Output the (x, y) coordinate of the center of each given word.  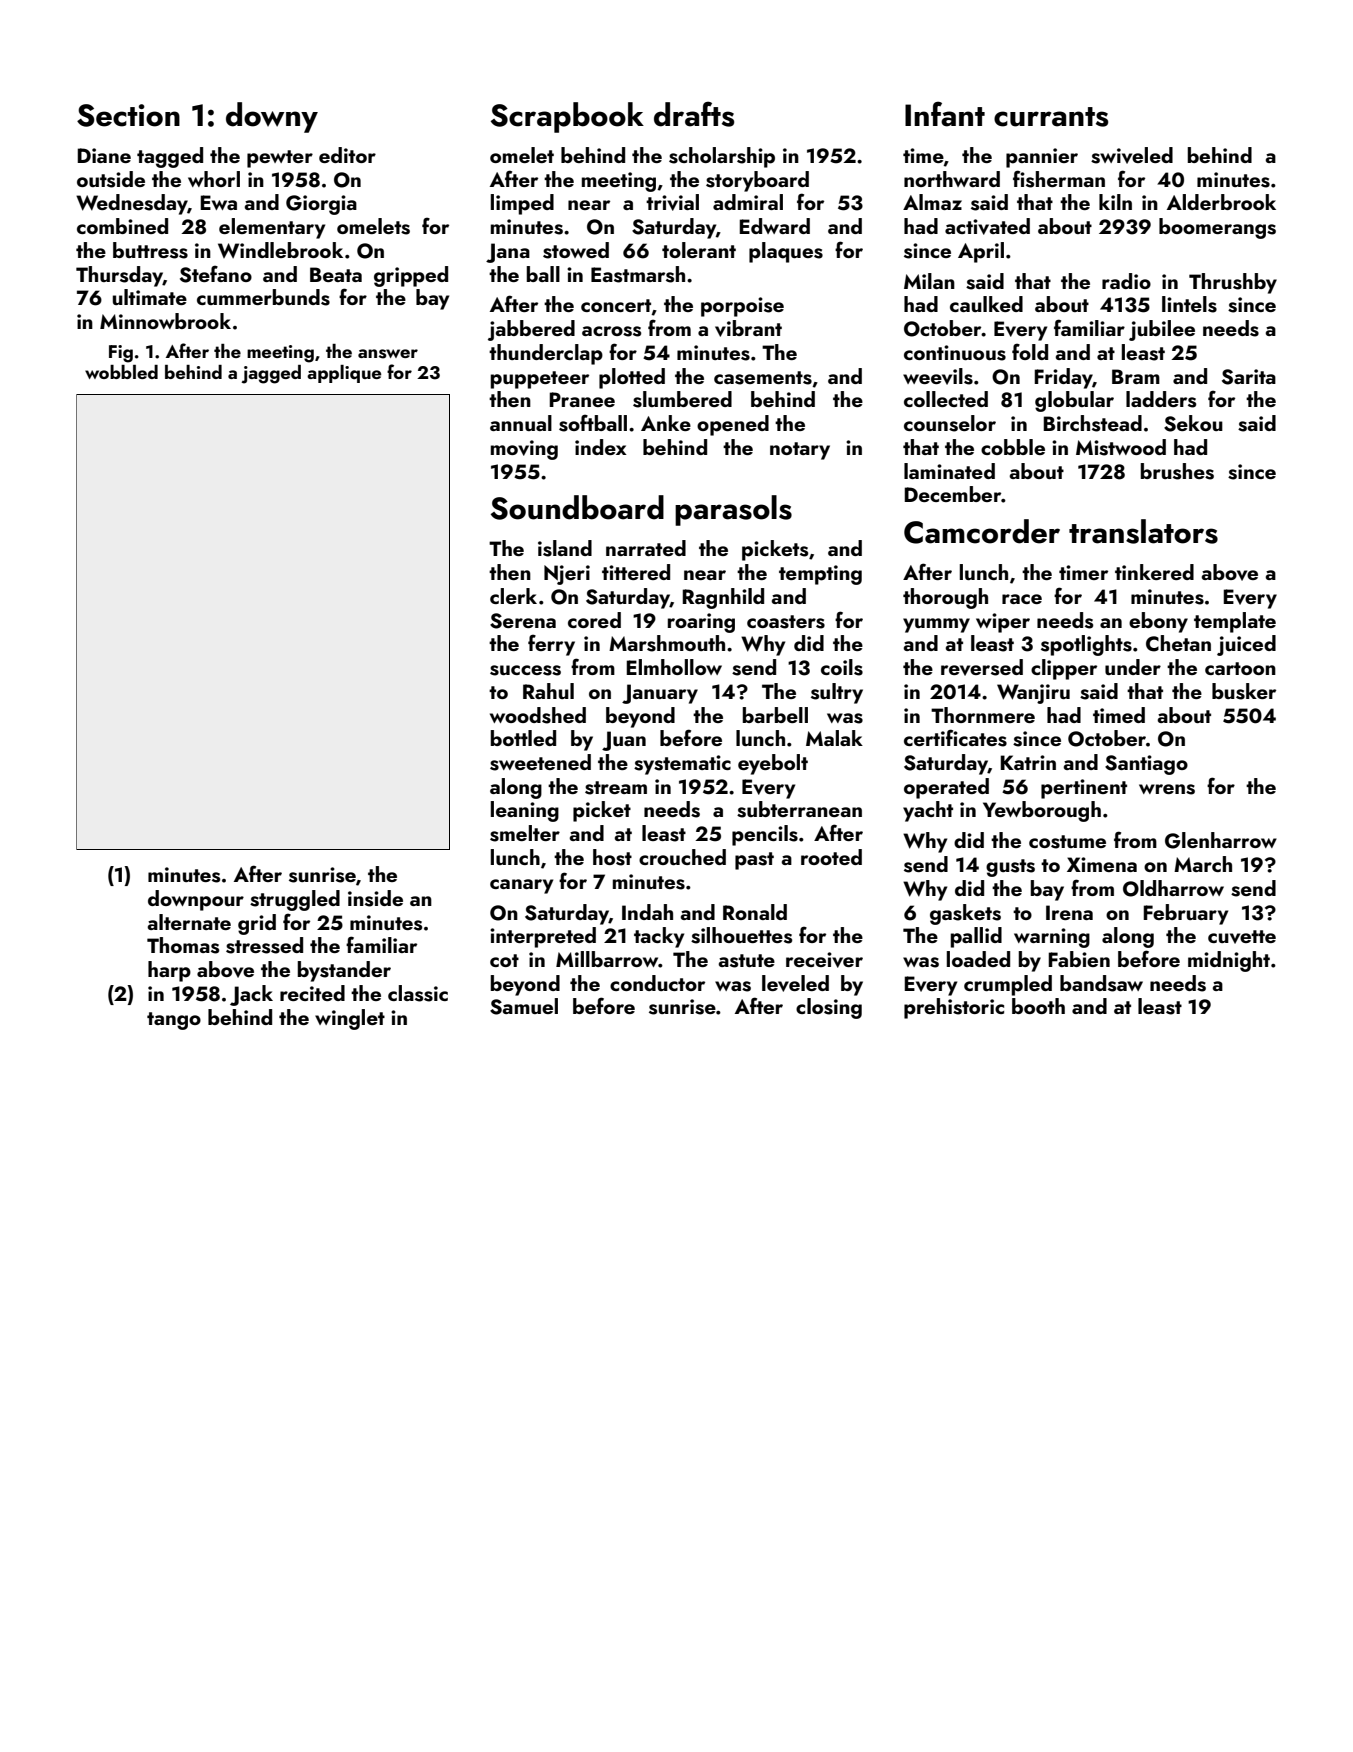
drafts (694, 114)
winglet (350, 1019)
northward (952, 179)
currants (1051, 117)
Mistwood (1121, 447)
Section (128, 115)
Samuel (524, 1006)
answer (388, 354)
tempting (820, 575)
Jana (508, 253)
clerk (513, 596)
